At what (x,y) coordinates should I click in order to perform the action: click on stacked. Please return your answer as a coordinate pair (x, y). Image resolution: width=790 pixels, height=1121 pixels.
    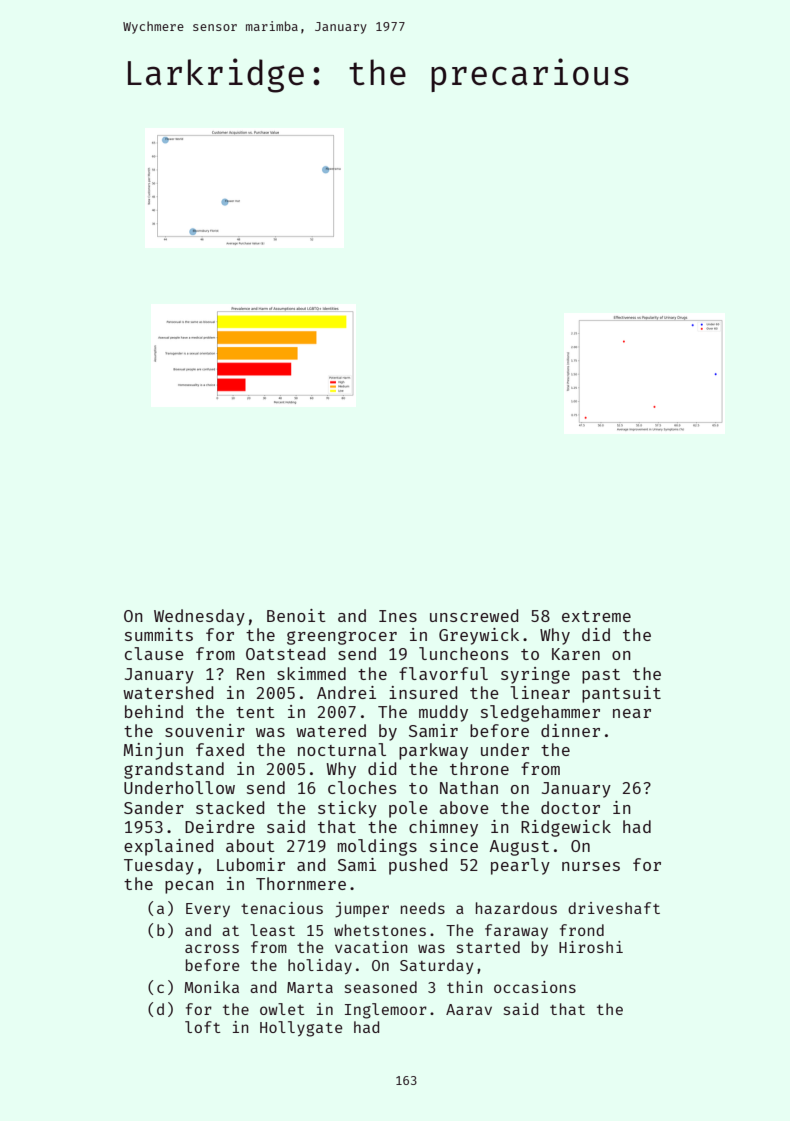
    Looking at the image, I should click on (230, 807).
